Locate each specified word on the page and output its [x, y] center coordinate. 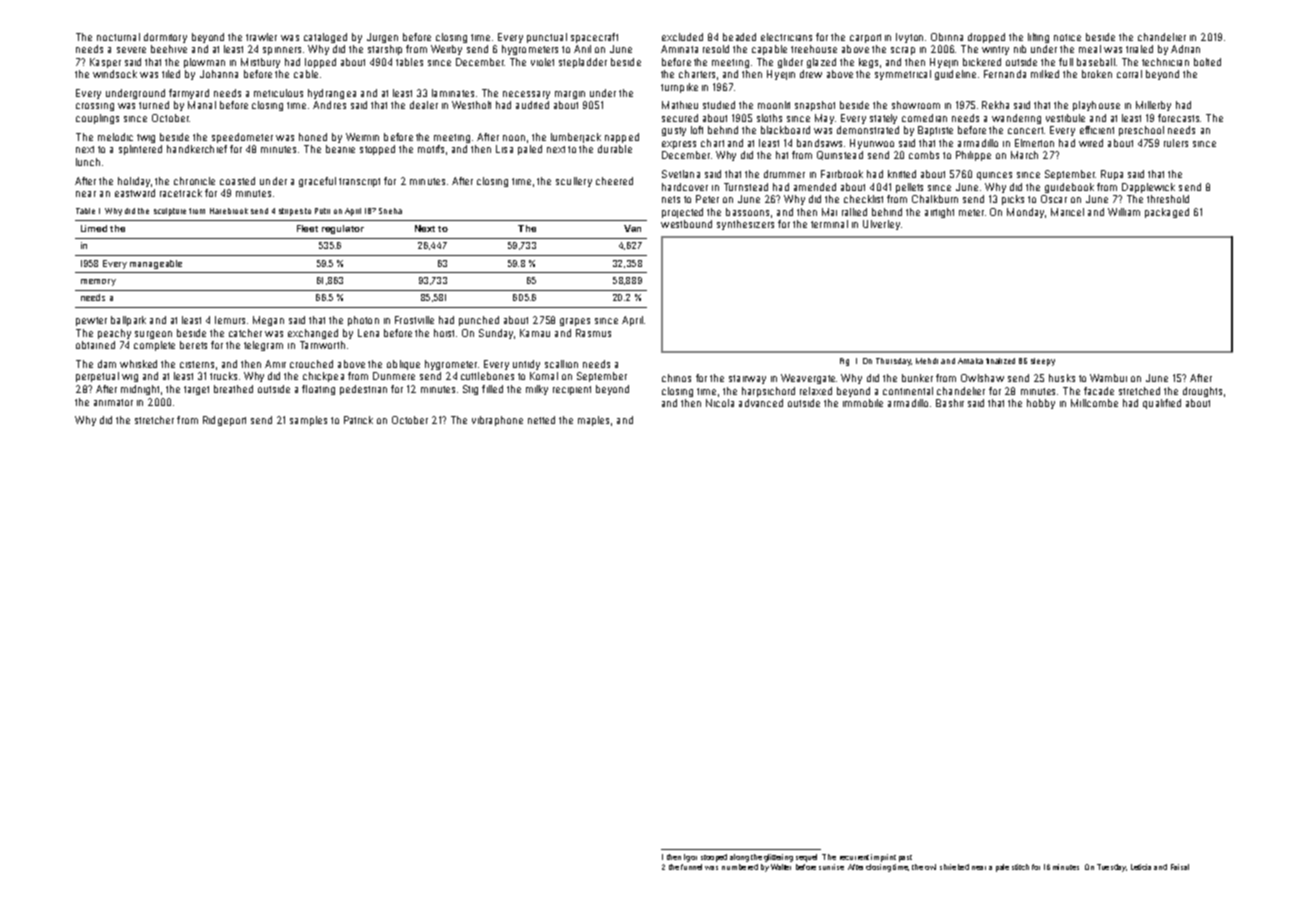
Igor [690, 858]
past [905, 858]
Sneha [390, 211]
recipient [572, 390]
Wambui [1108, 378]
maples [593, 421]
